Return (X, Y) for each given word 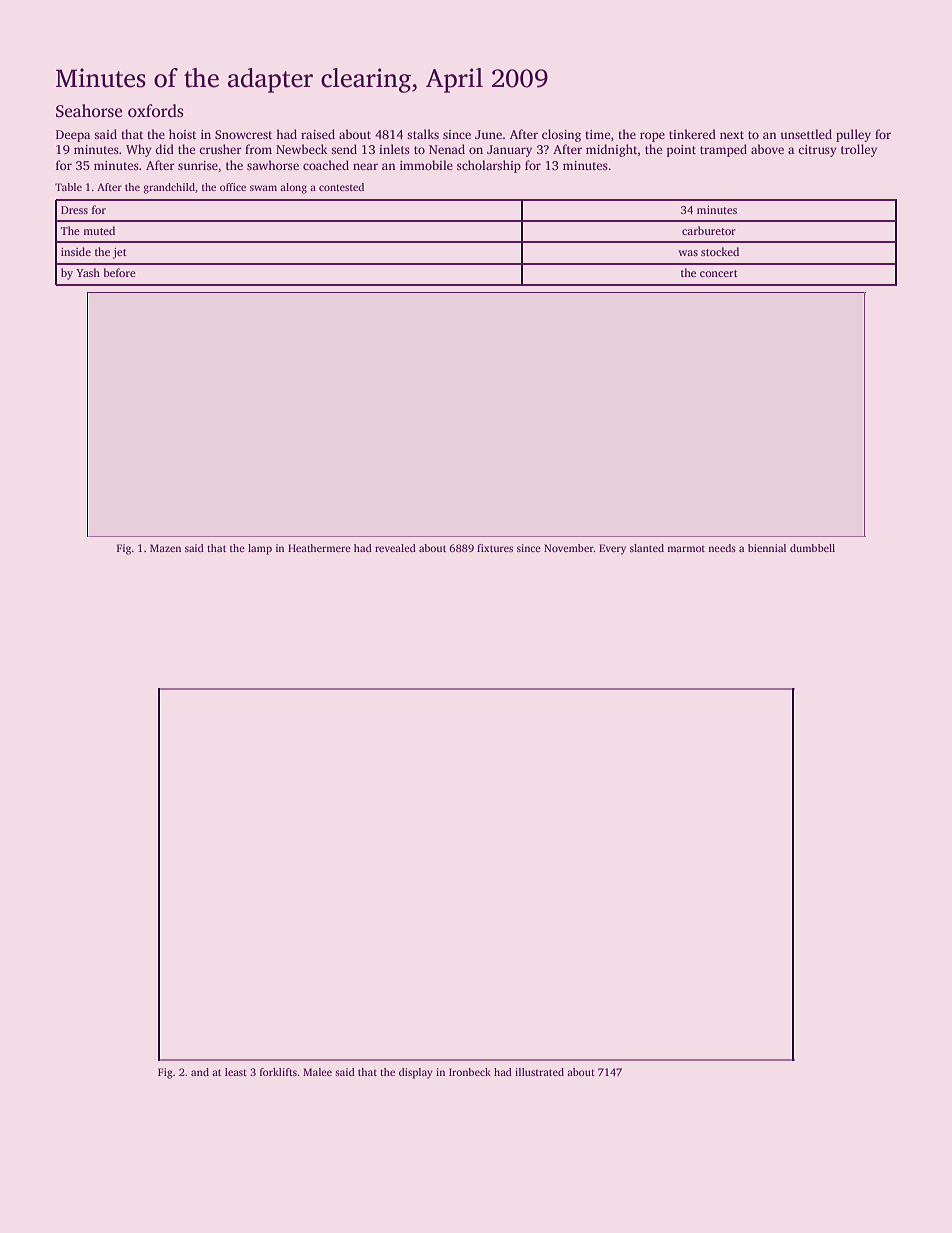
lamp (260, 549)
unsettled (806, 134)
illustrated (539, 1072)
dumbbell (812, 548)
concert (719, 273)
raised (318, 134)
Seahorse (89, 111)
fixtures (495, 548)
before (120, 272)
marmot (686, 549)
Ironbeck (470, 1072)
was (688, 253)
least (236, 1072)
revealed (395, 548)
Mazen (165, 548)
